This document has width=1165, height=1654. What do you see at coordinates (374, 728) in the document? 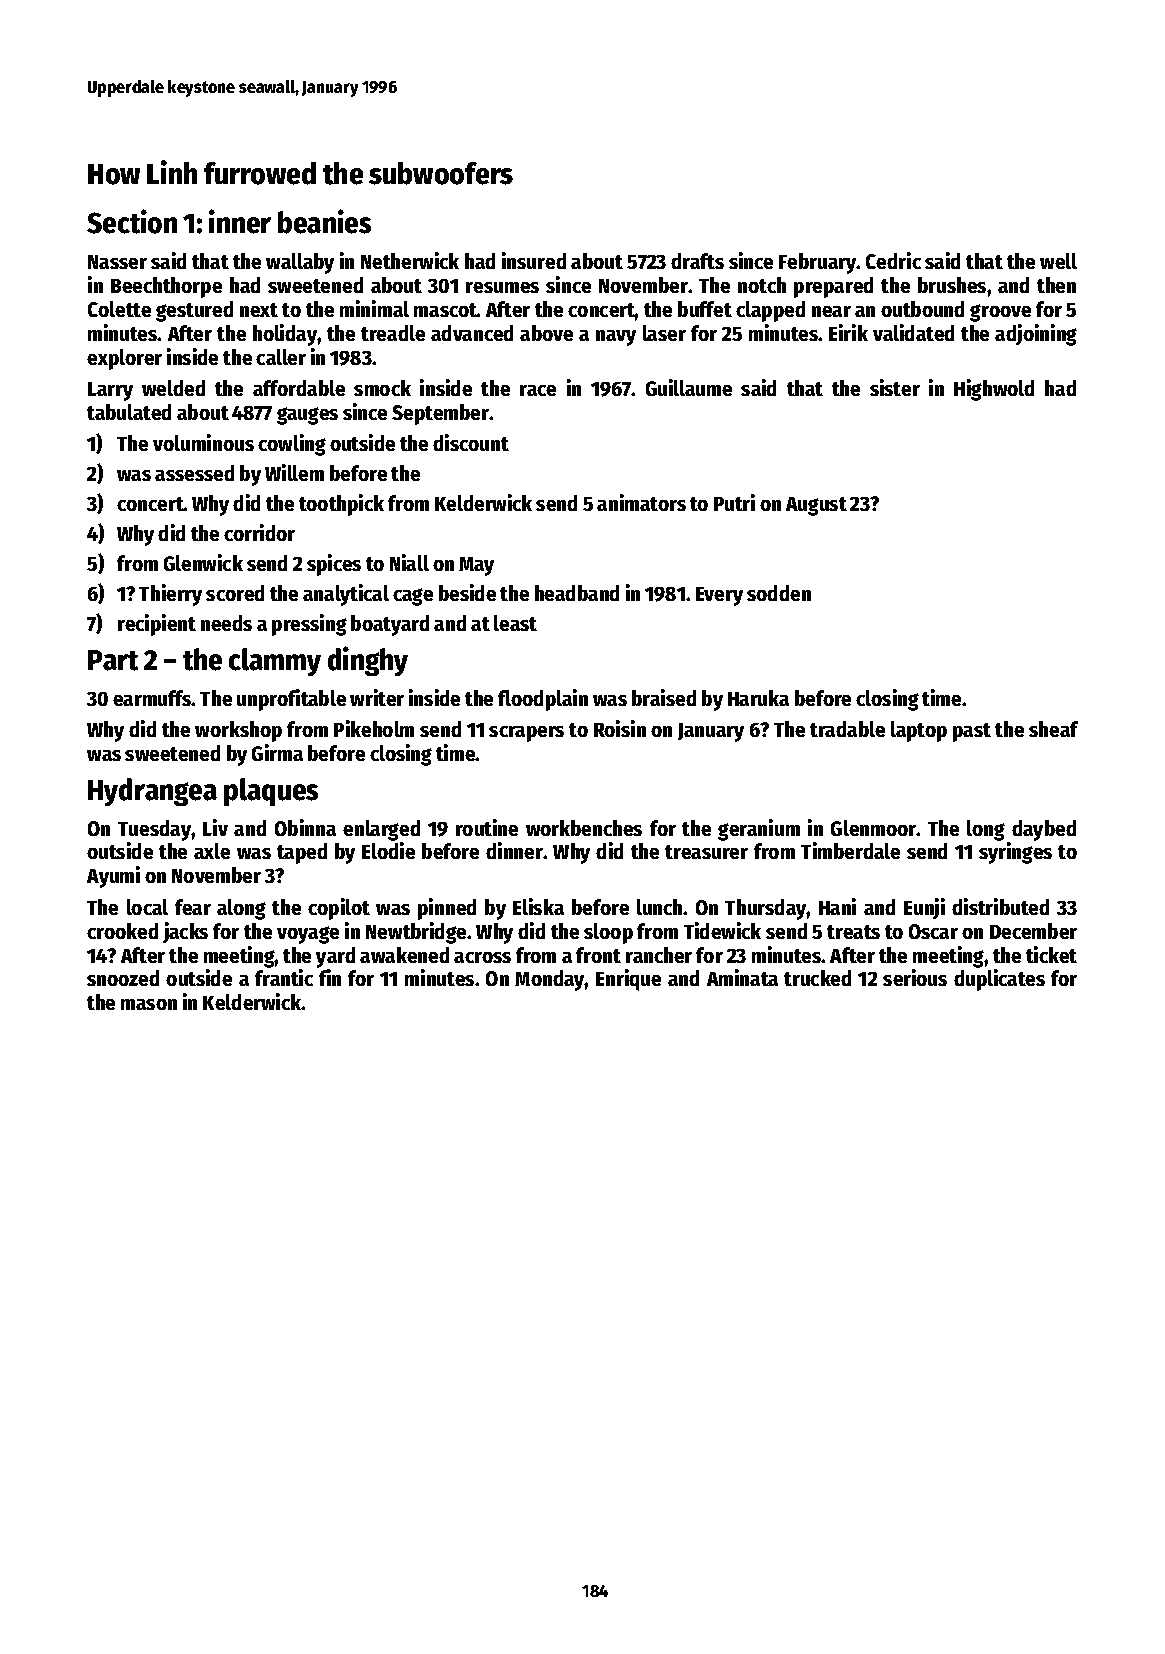
I see `Pikeholm` at bounding box center [374, 728].
